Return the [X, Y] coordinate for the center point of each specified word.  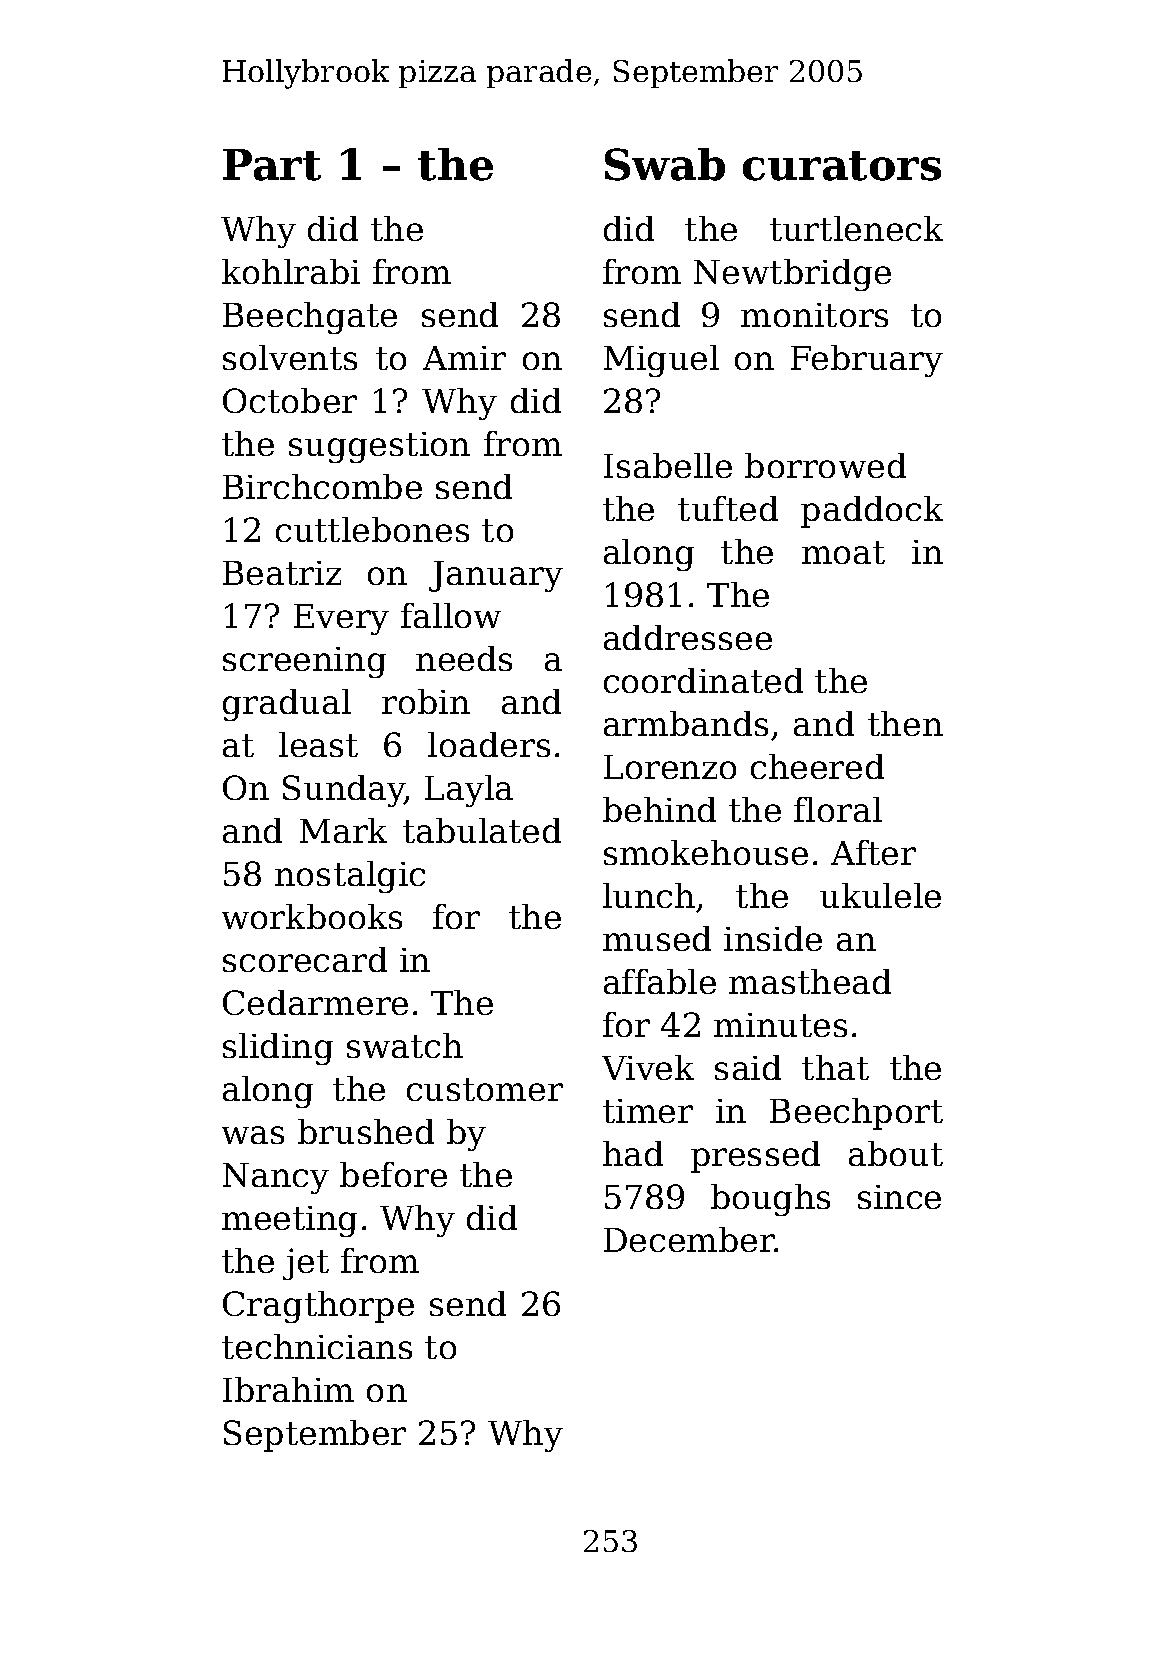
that [835, 1067]
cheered [817, 766]
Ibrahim [288, 1389]
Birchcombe [322, 486]
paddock [872, 512]
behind [659, 809]
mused [657, 938]
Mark [343, 830]
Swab [665, 164]
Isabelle [668, 465]
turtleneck [856, 228]
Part [272, 165]
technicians [317, 1346]
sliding [278, 1049]
